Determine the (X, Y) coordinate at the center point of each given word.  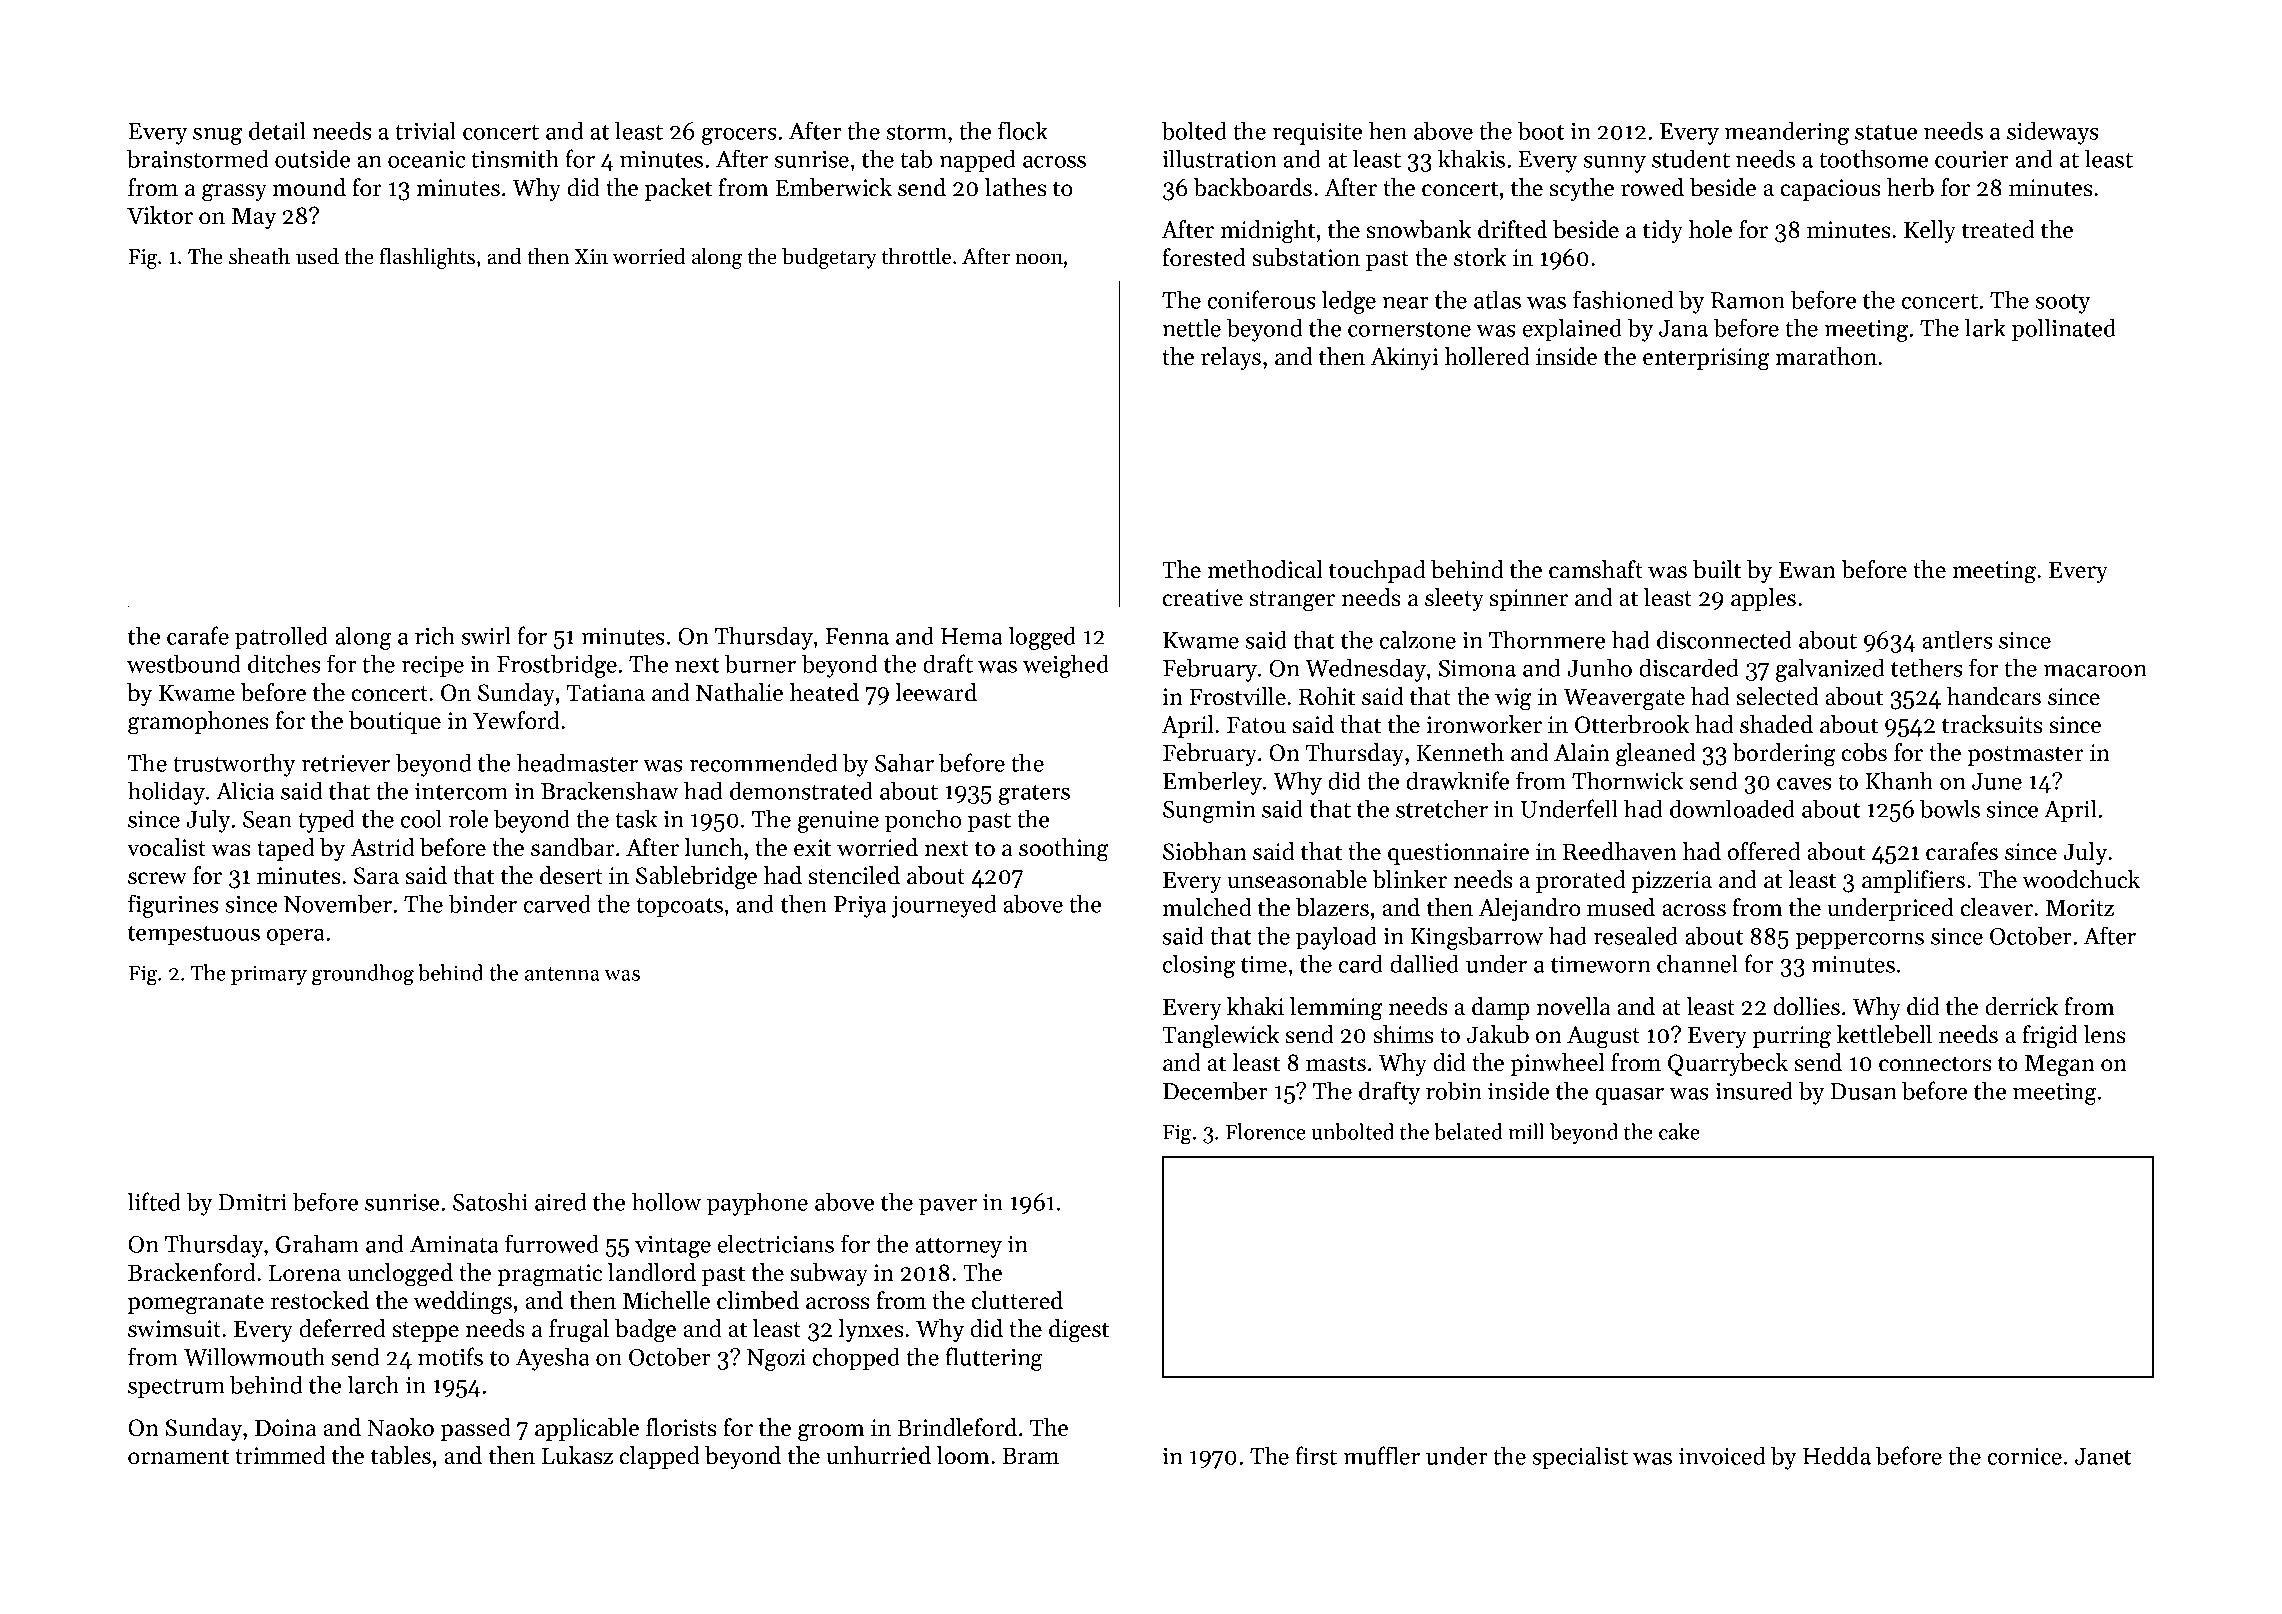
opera (296, 937)
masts (1336, 1064)
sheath (259, 256)
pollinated (2063, 330)
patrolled (281, 638)
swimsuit (174, 1329)
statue (1886, 132)
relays (1231, 358)
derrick (2022, 1006)
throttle (916, 256)
